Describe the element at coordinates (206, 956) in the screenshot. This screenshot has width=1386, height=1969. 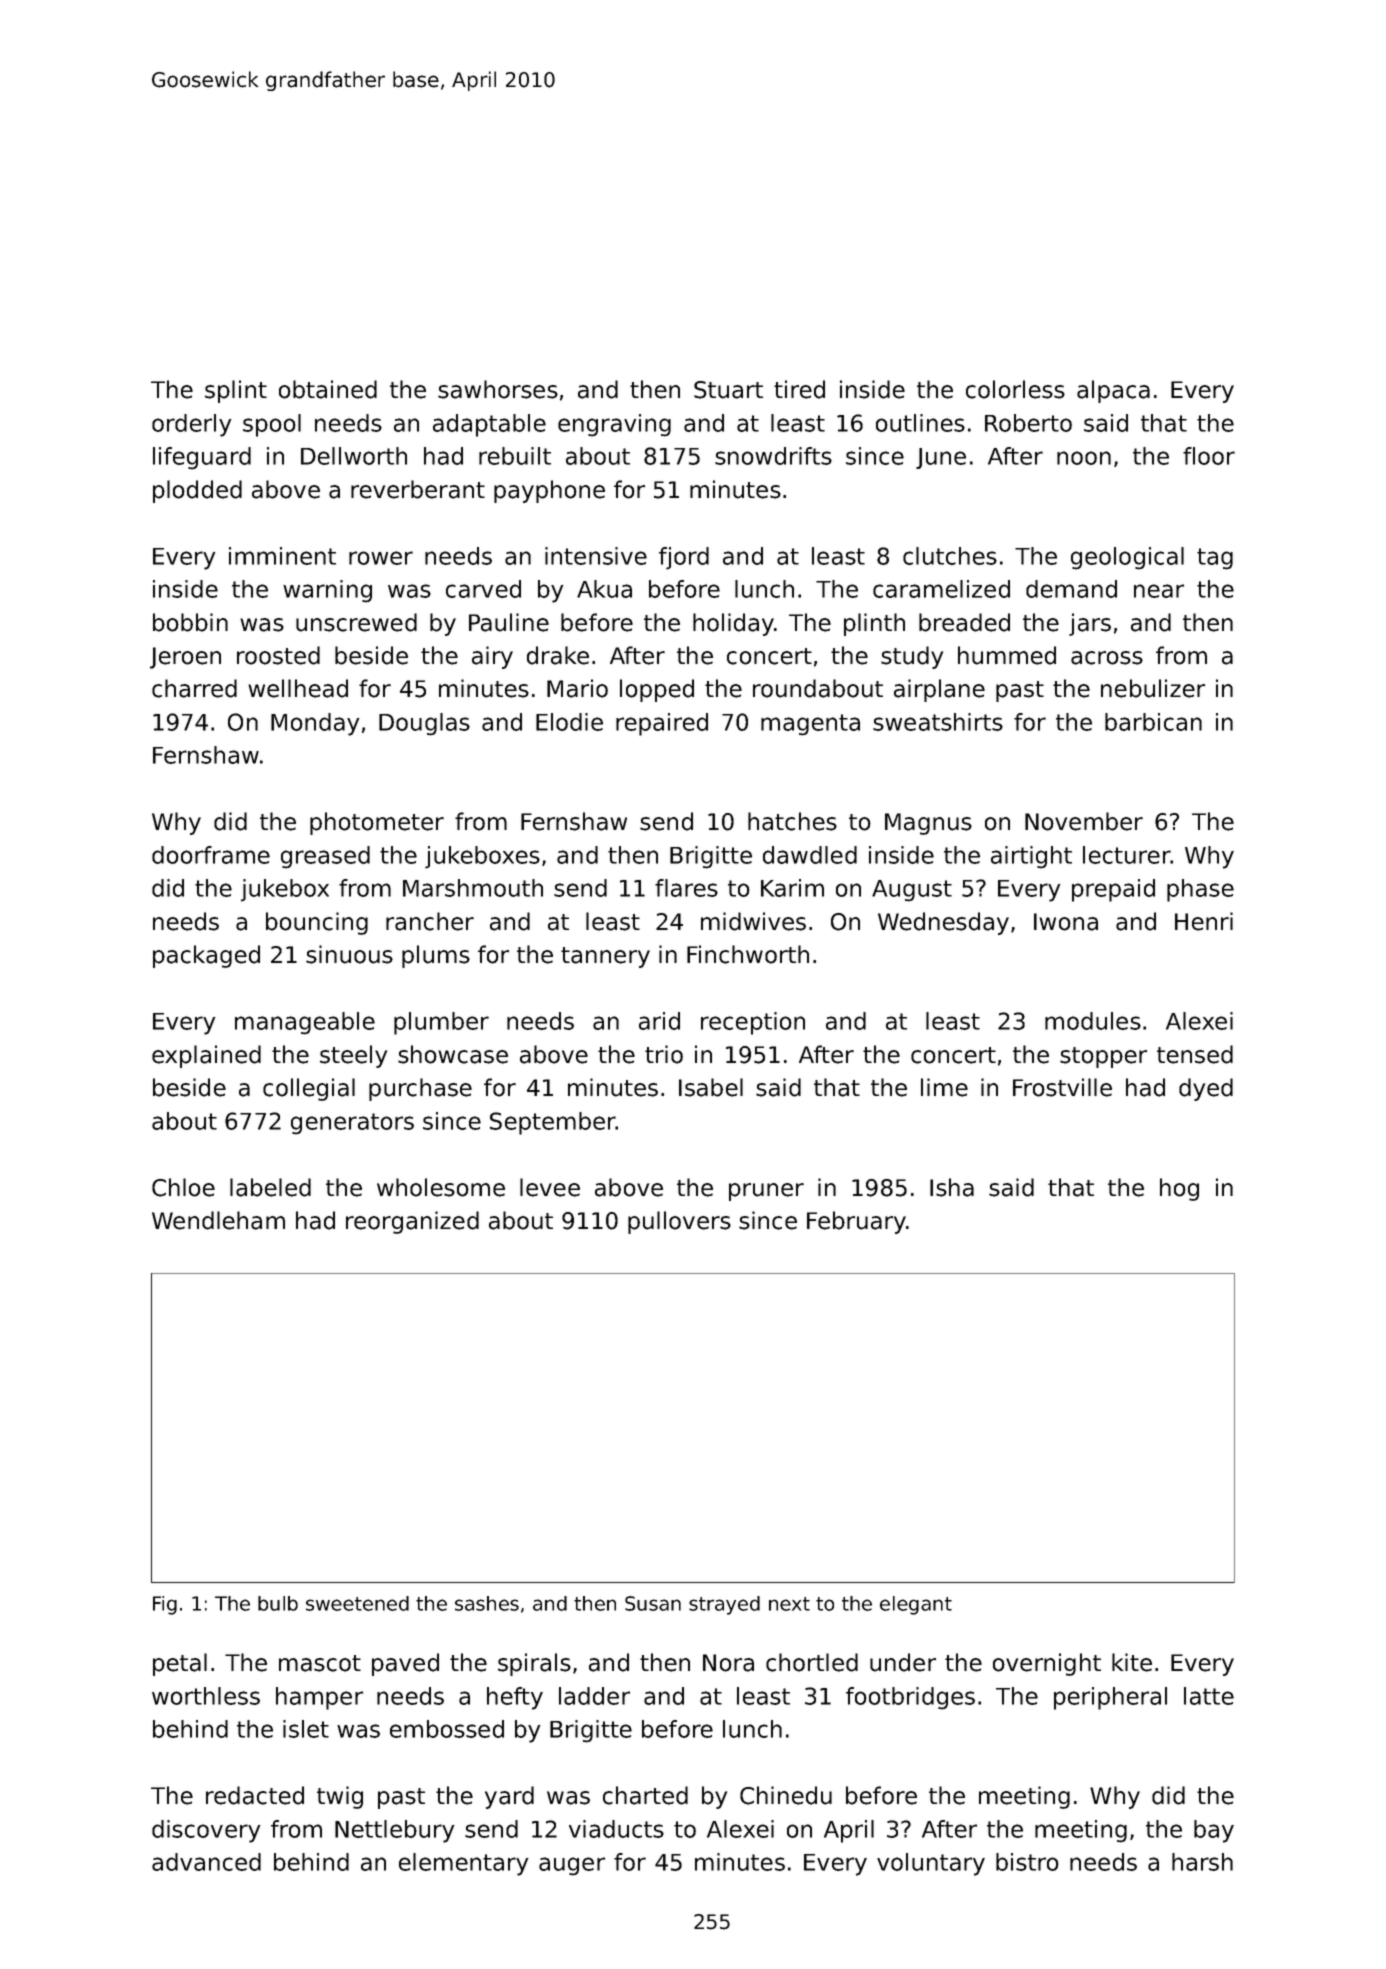
I see `packaged` at that location.
